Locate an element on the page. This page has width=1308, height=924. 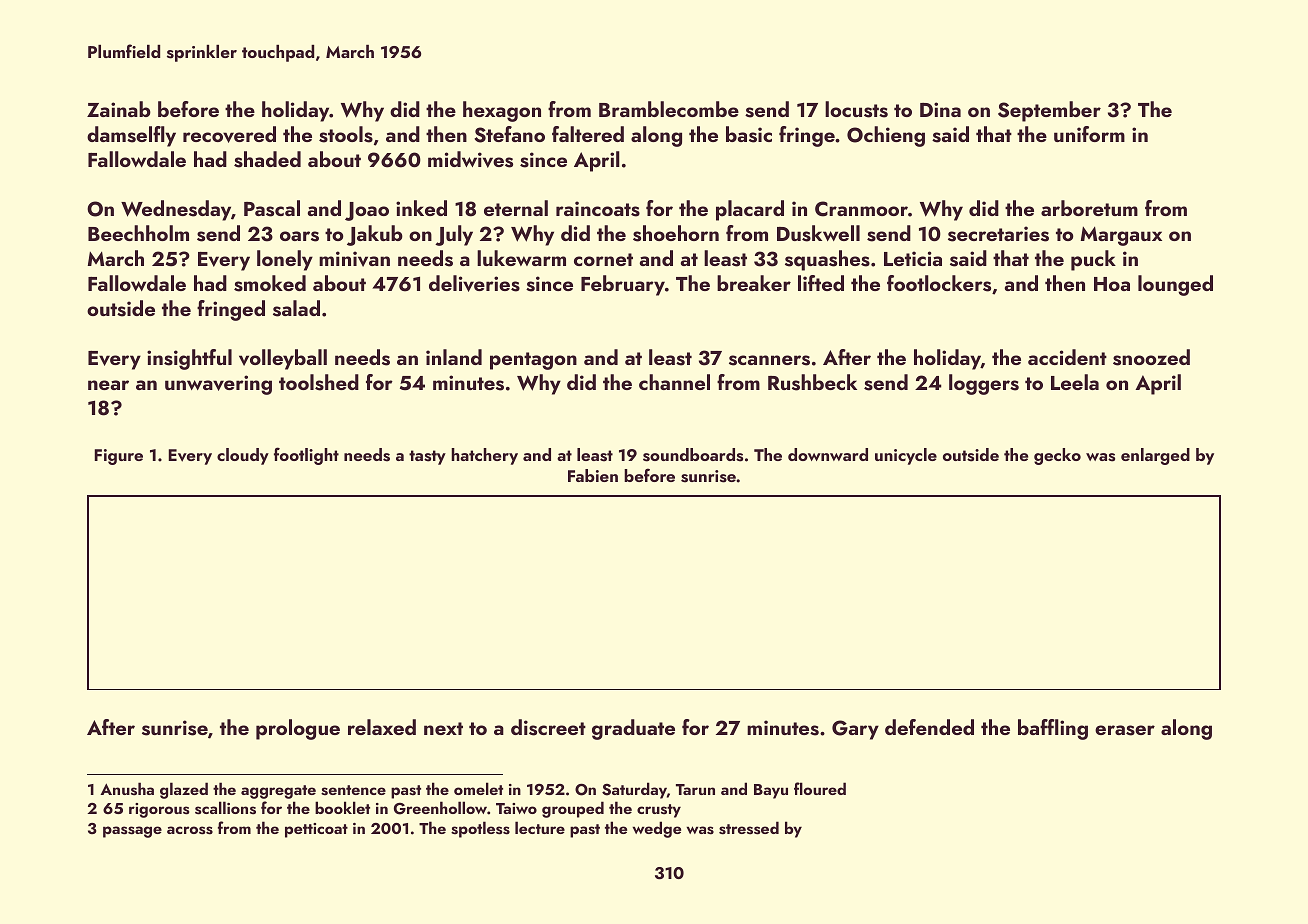
pentagon is located at coordinates (533, 361).
